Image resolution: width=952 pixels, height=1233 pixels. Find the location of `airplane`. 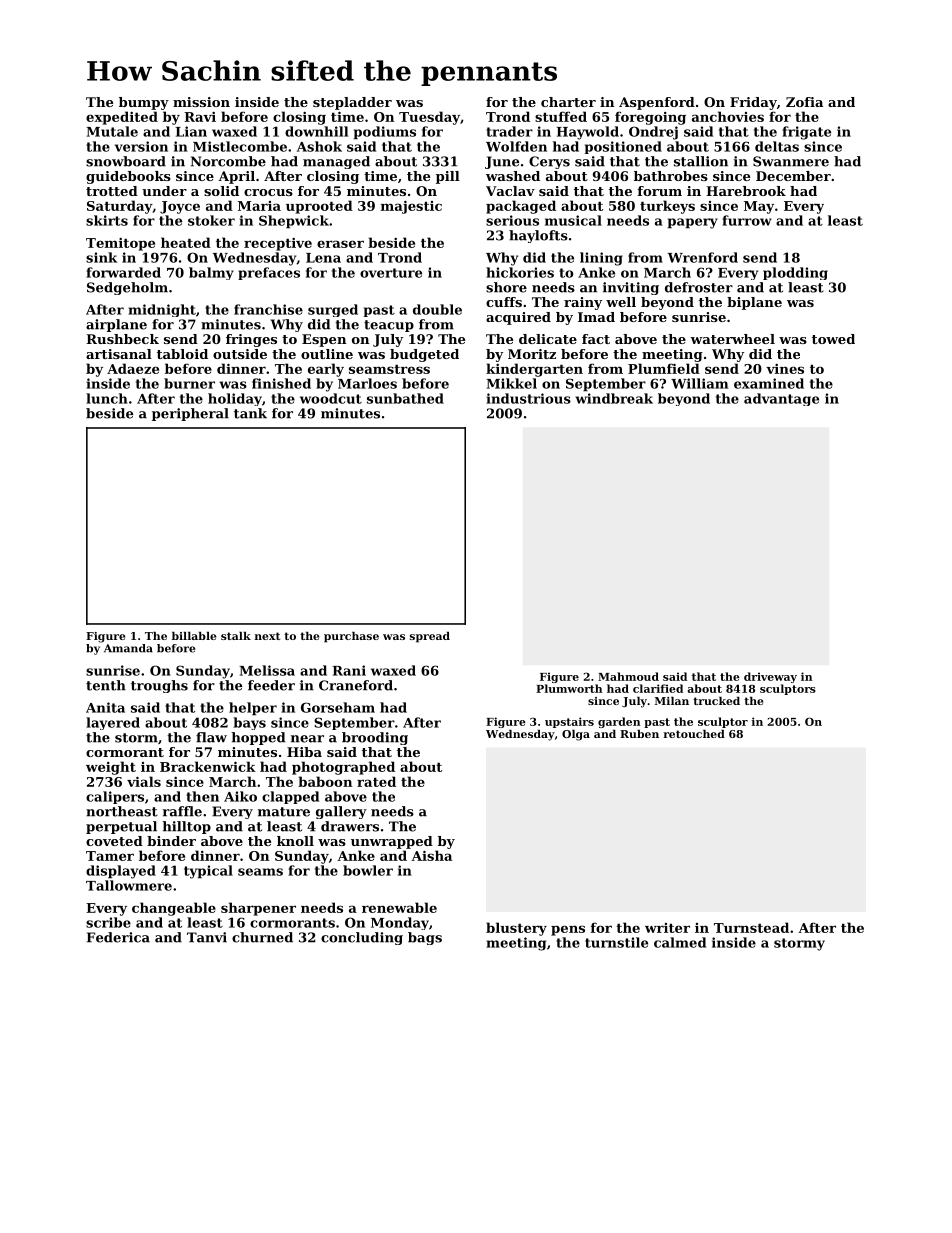

airplane is located at coordinates (116, 325).
